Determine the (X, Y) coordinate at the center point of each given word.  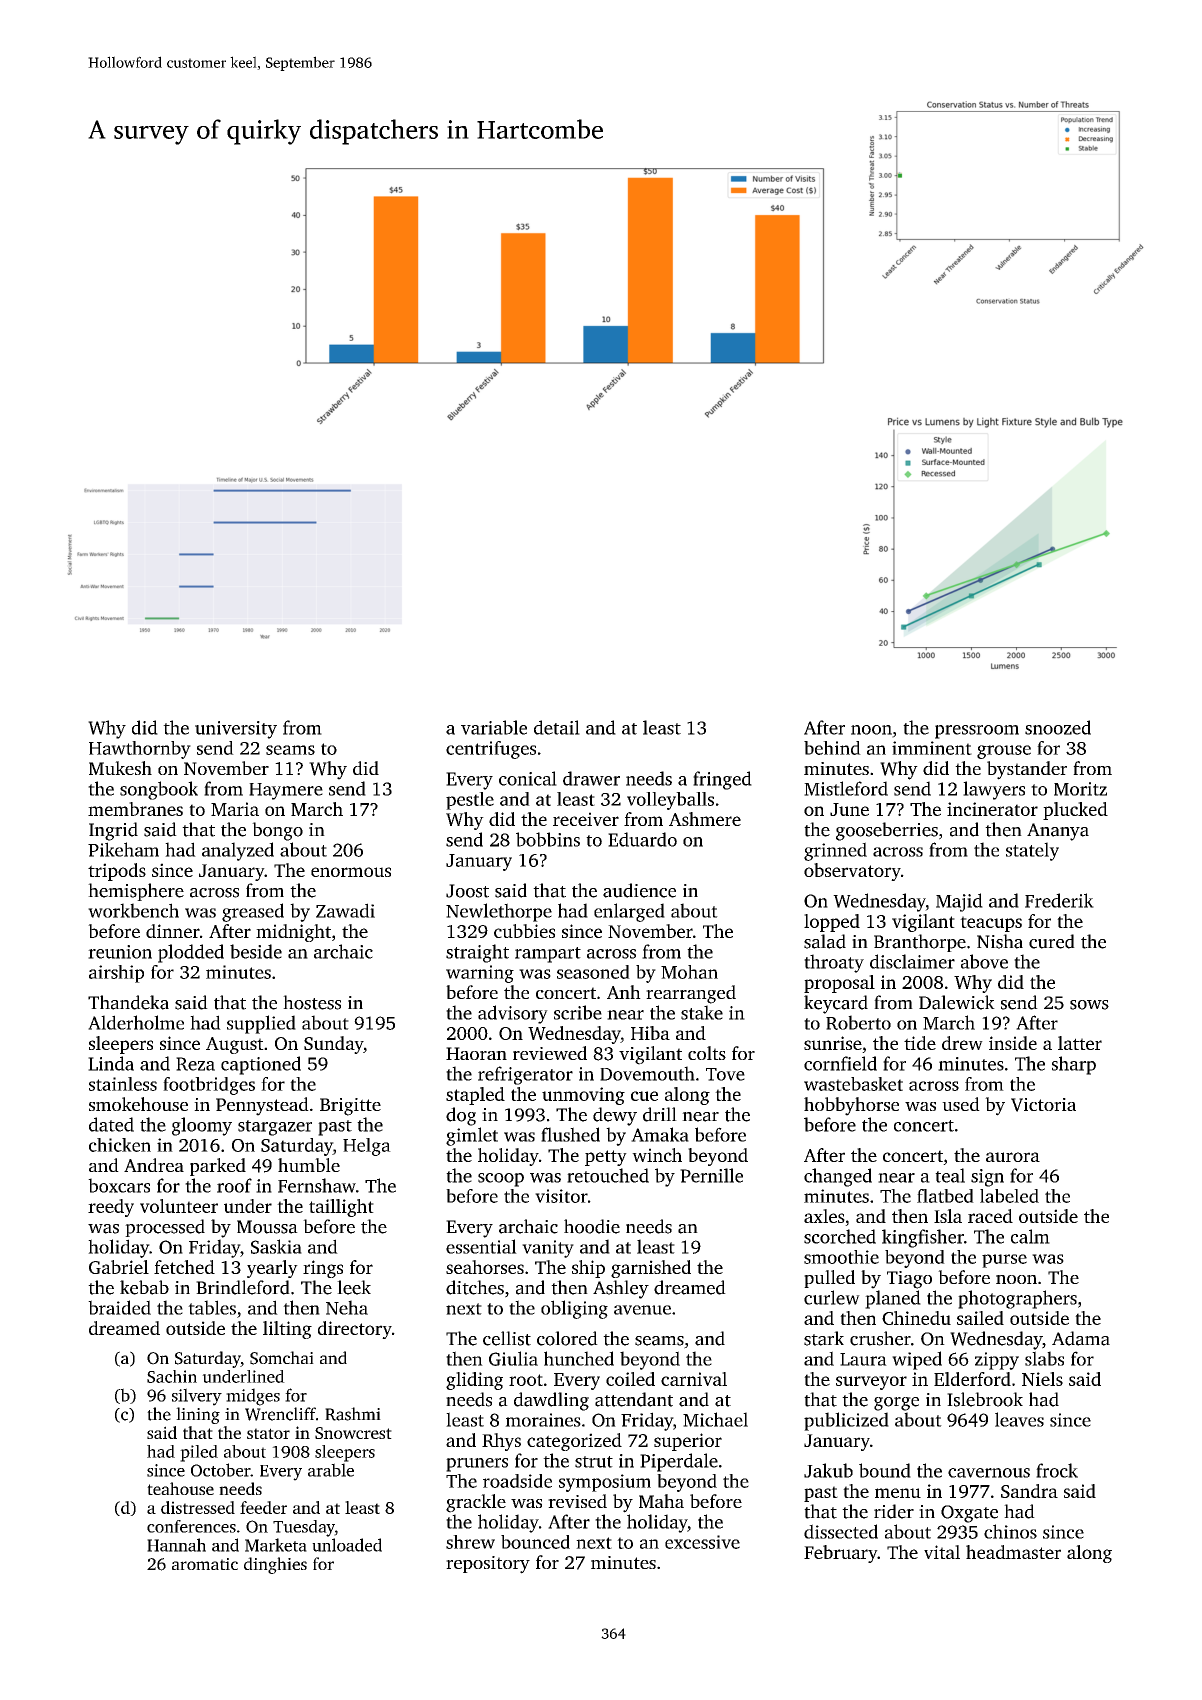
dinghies (275, 1565)
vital (942, 1552)
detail (557, 727)
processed (165, 1228)
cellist (507, 1338)
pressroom (977, 732)
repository (488, 1565)
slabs (1044, 1358)
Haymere (286, 791)
